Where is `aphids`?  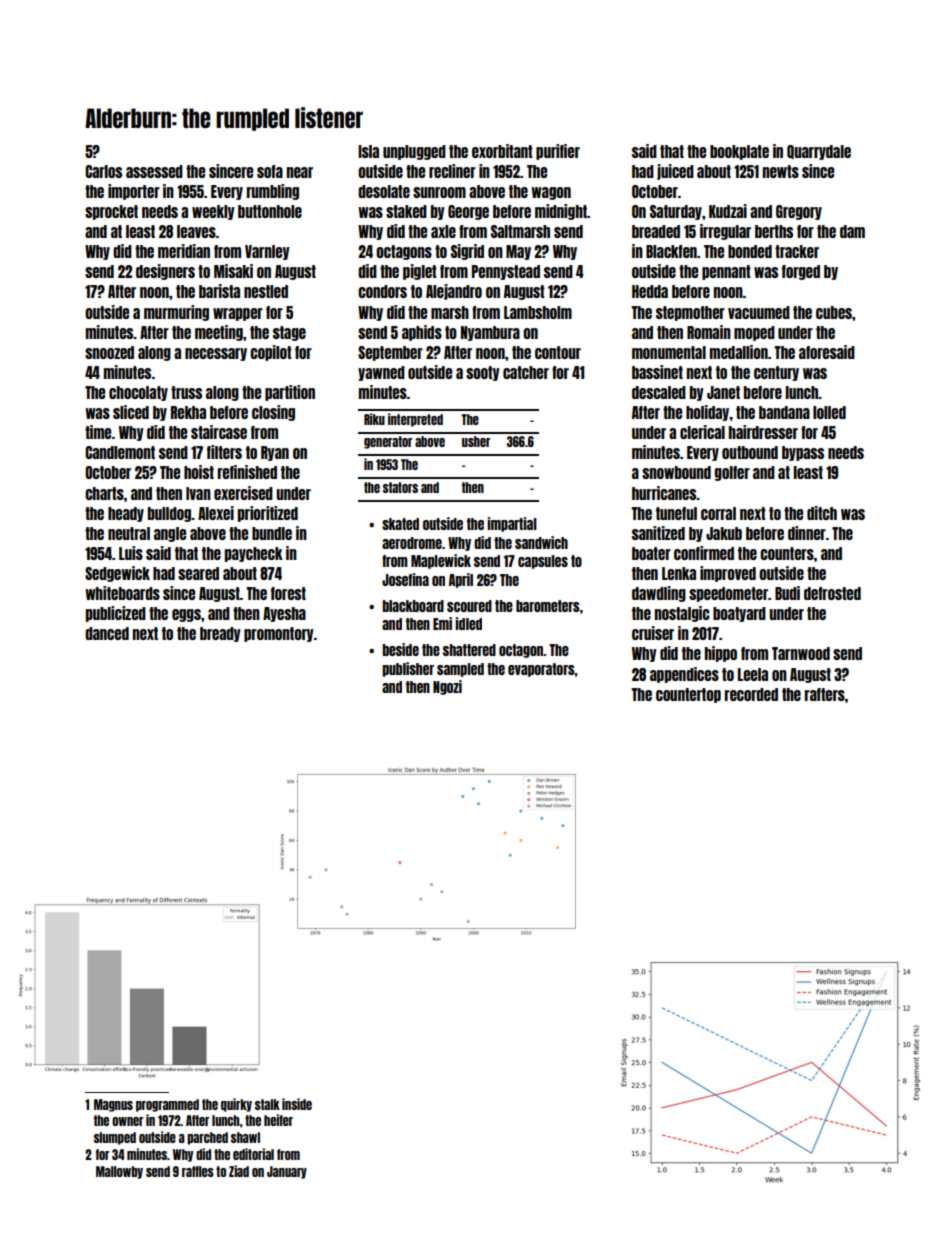
aphids is located at coordinates (422, 333).
